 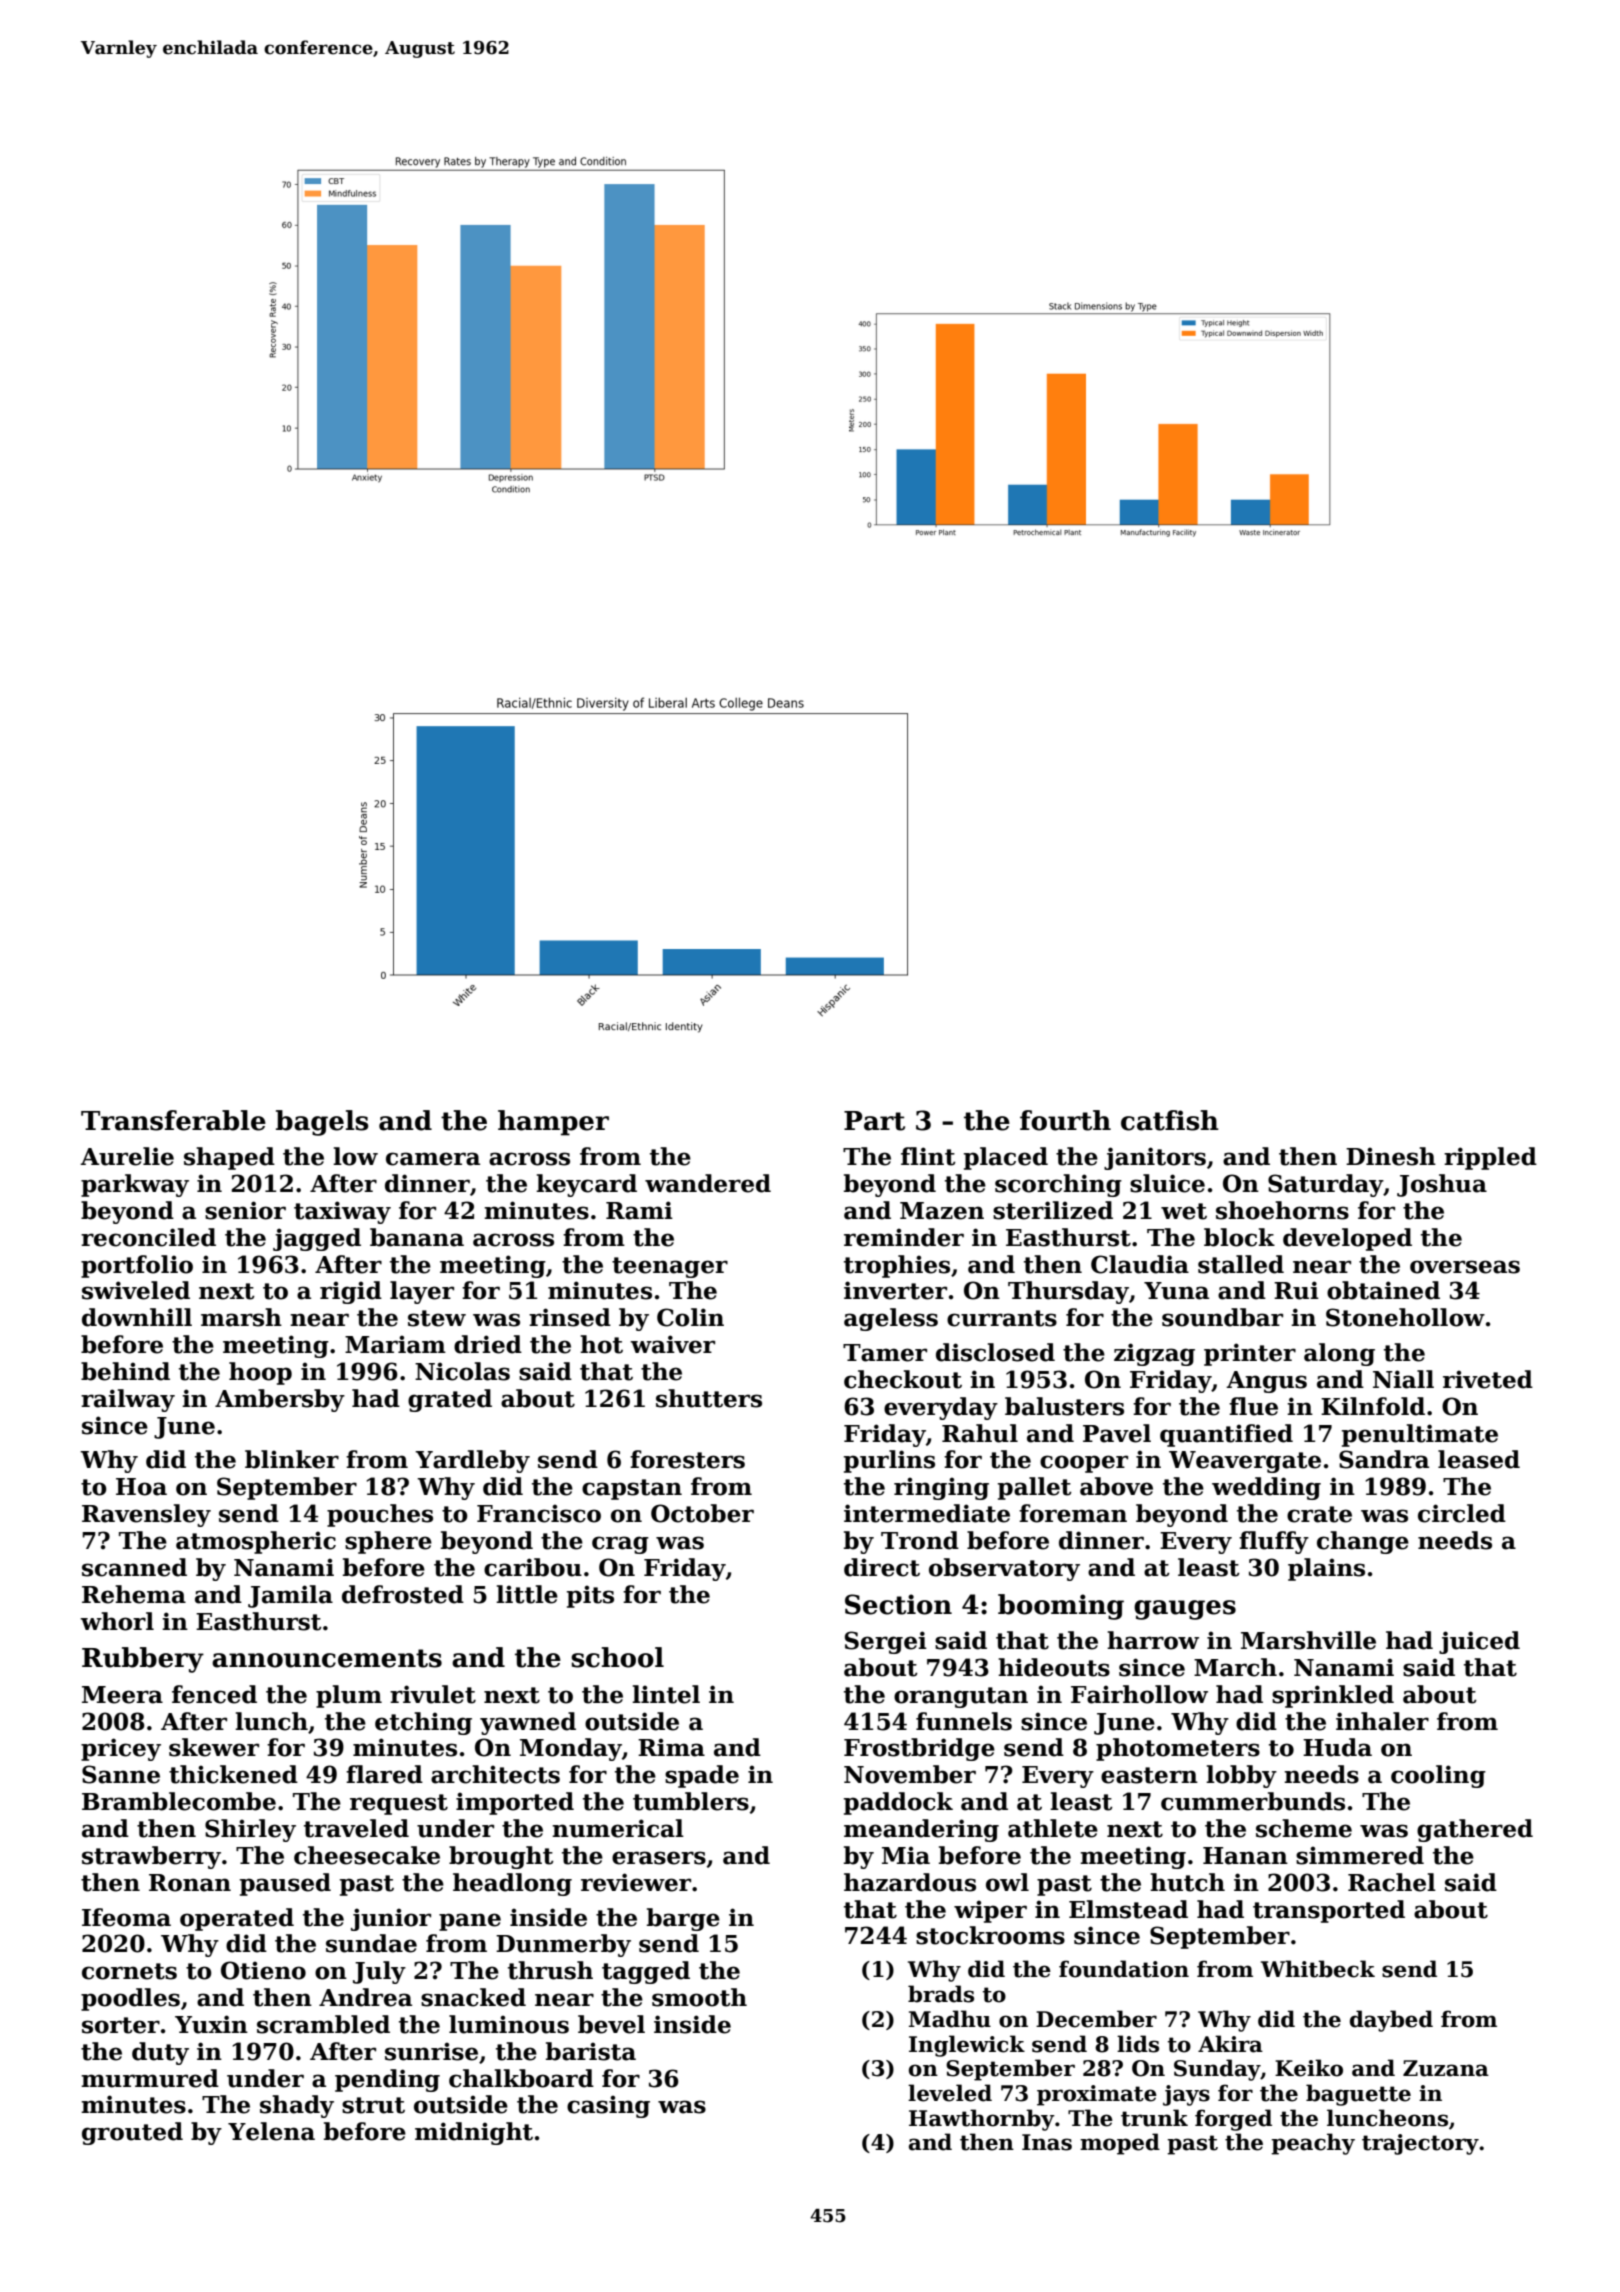 I want to click on sterilized, so click(x=1053, y=1210).
